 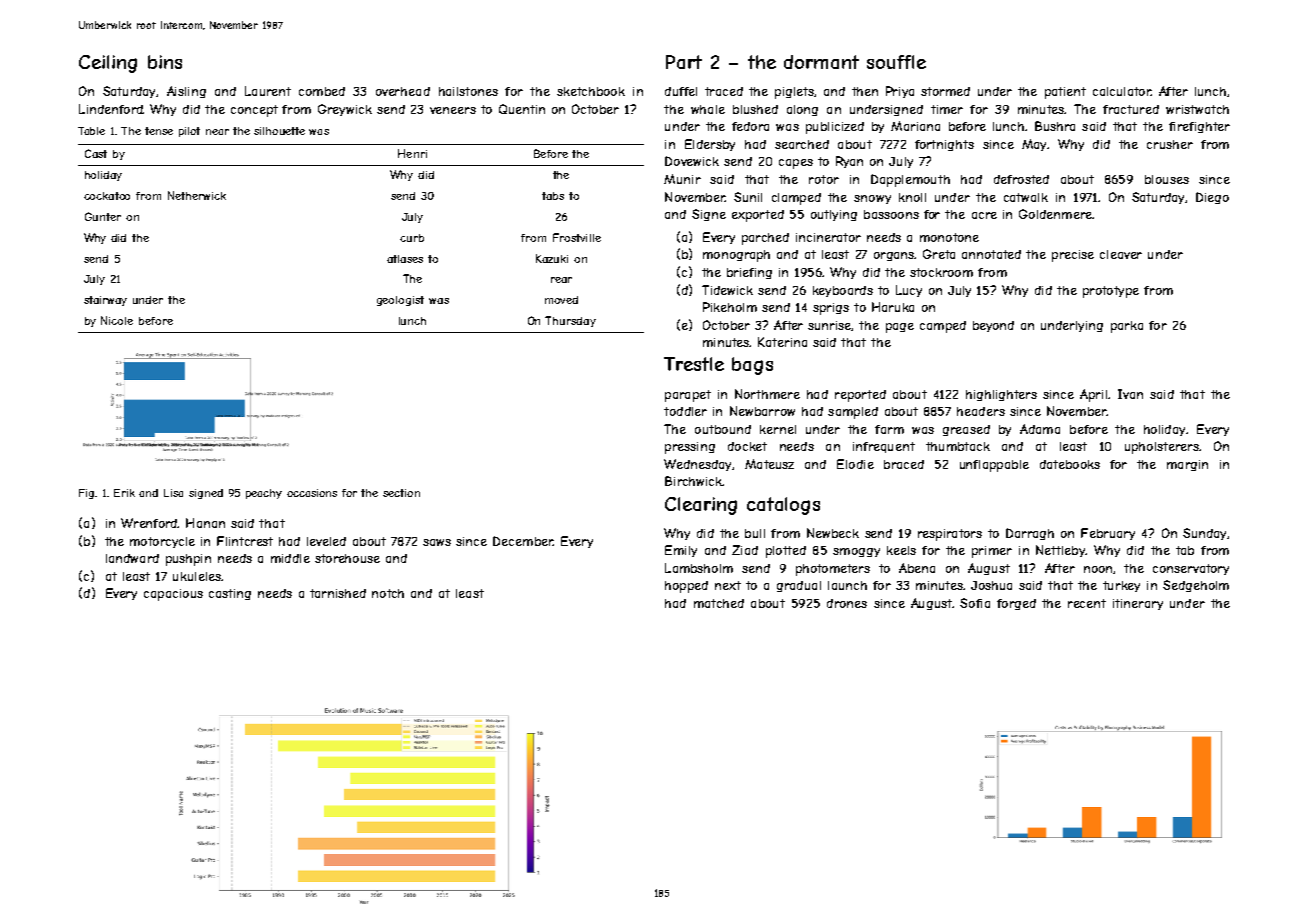 I want to click on beyond, so click(x=993, y=326).
